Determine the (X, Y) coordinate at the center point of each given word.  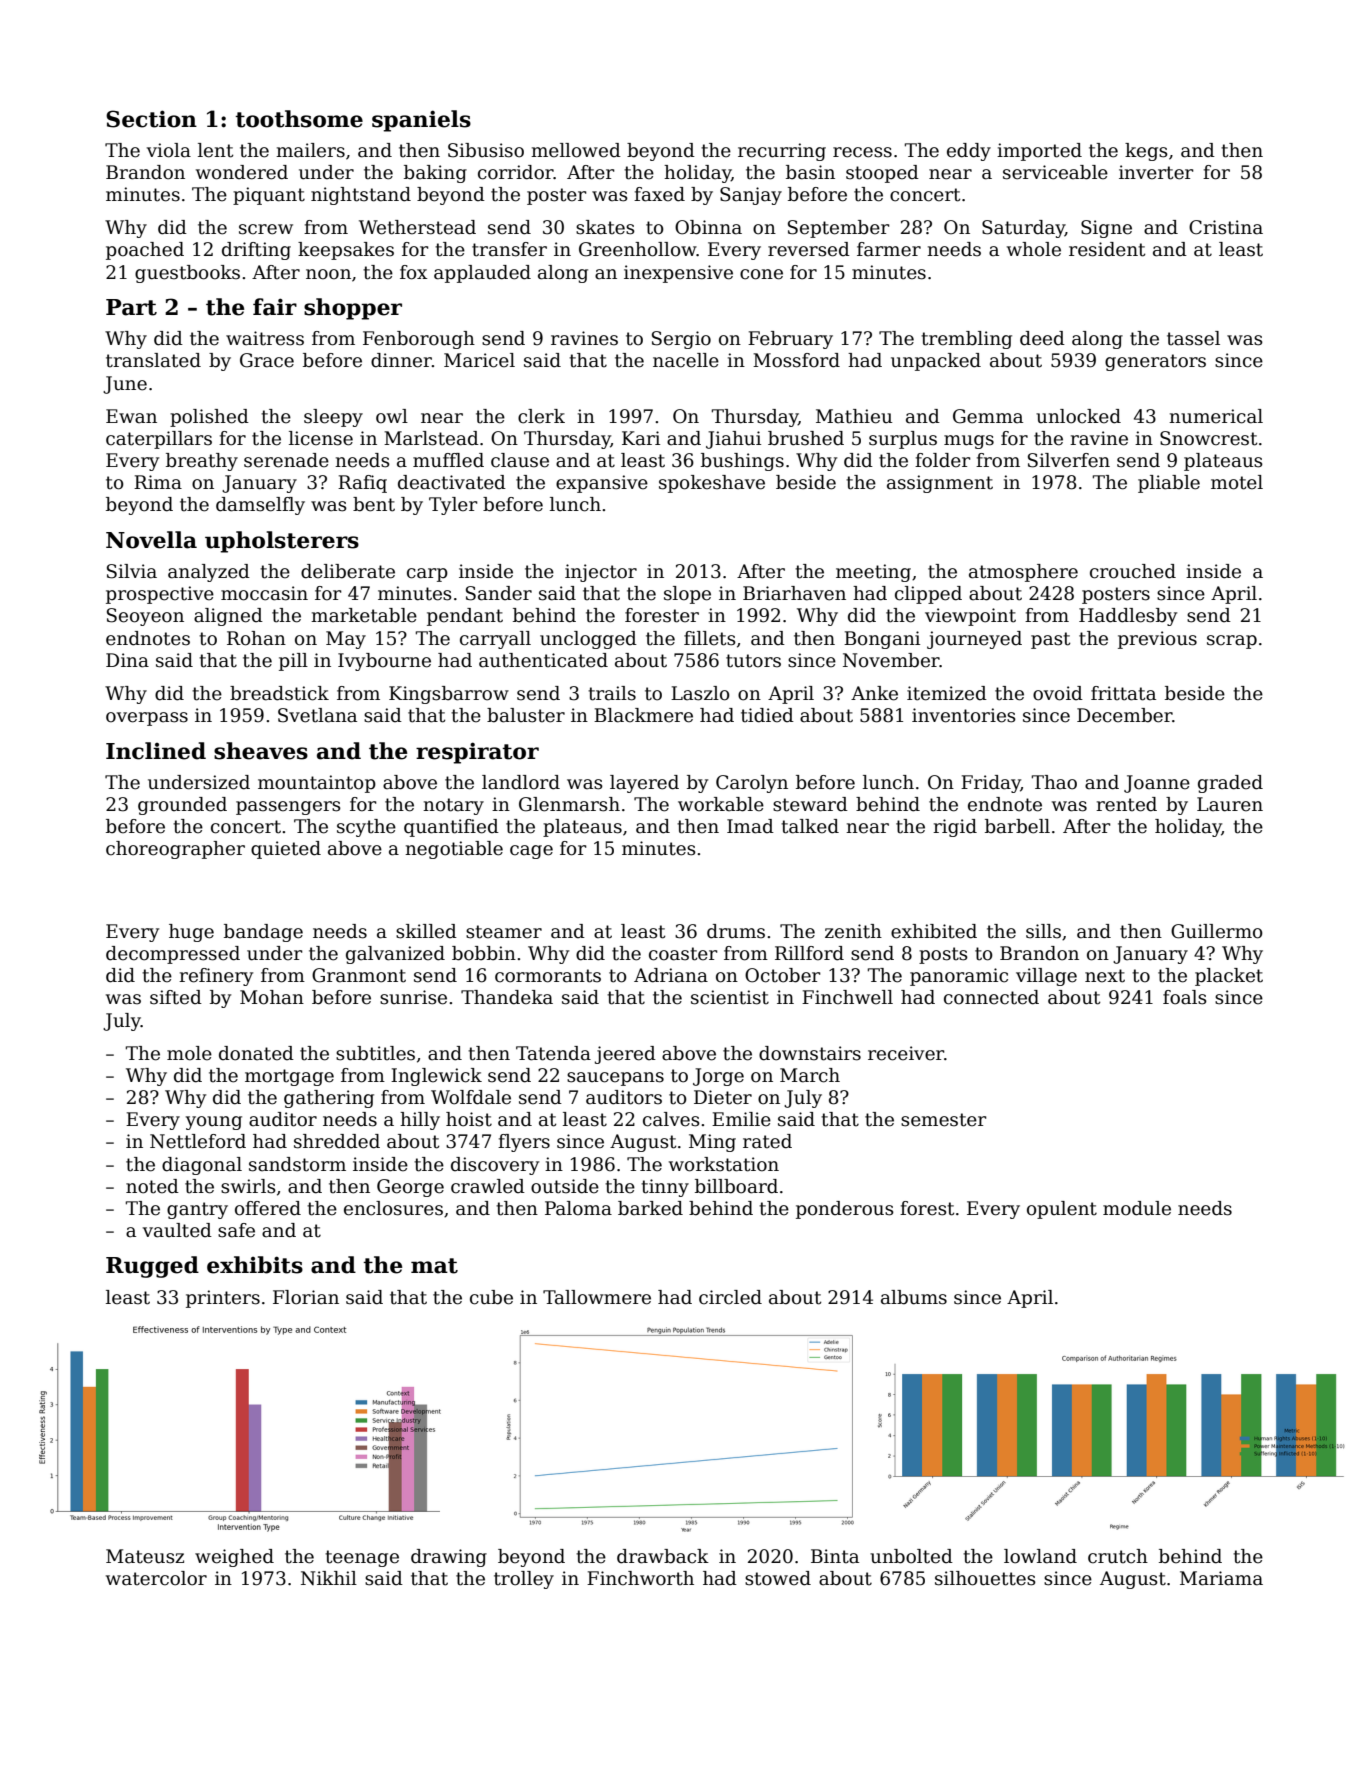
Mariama (1221, 1578)
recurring (782, 152)
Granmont (359, 975)
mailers (310, 150)
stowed (778, 1578)
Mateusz (145, 1556)
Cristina (1226, 227)
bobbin (484, 953)
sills (1043, 931)
